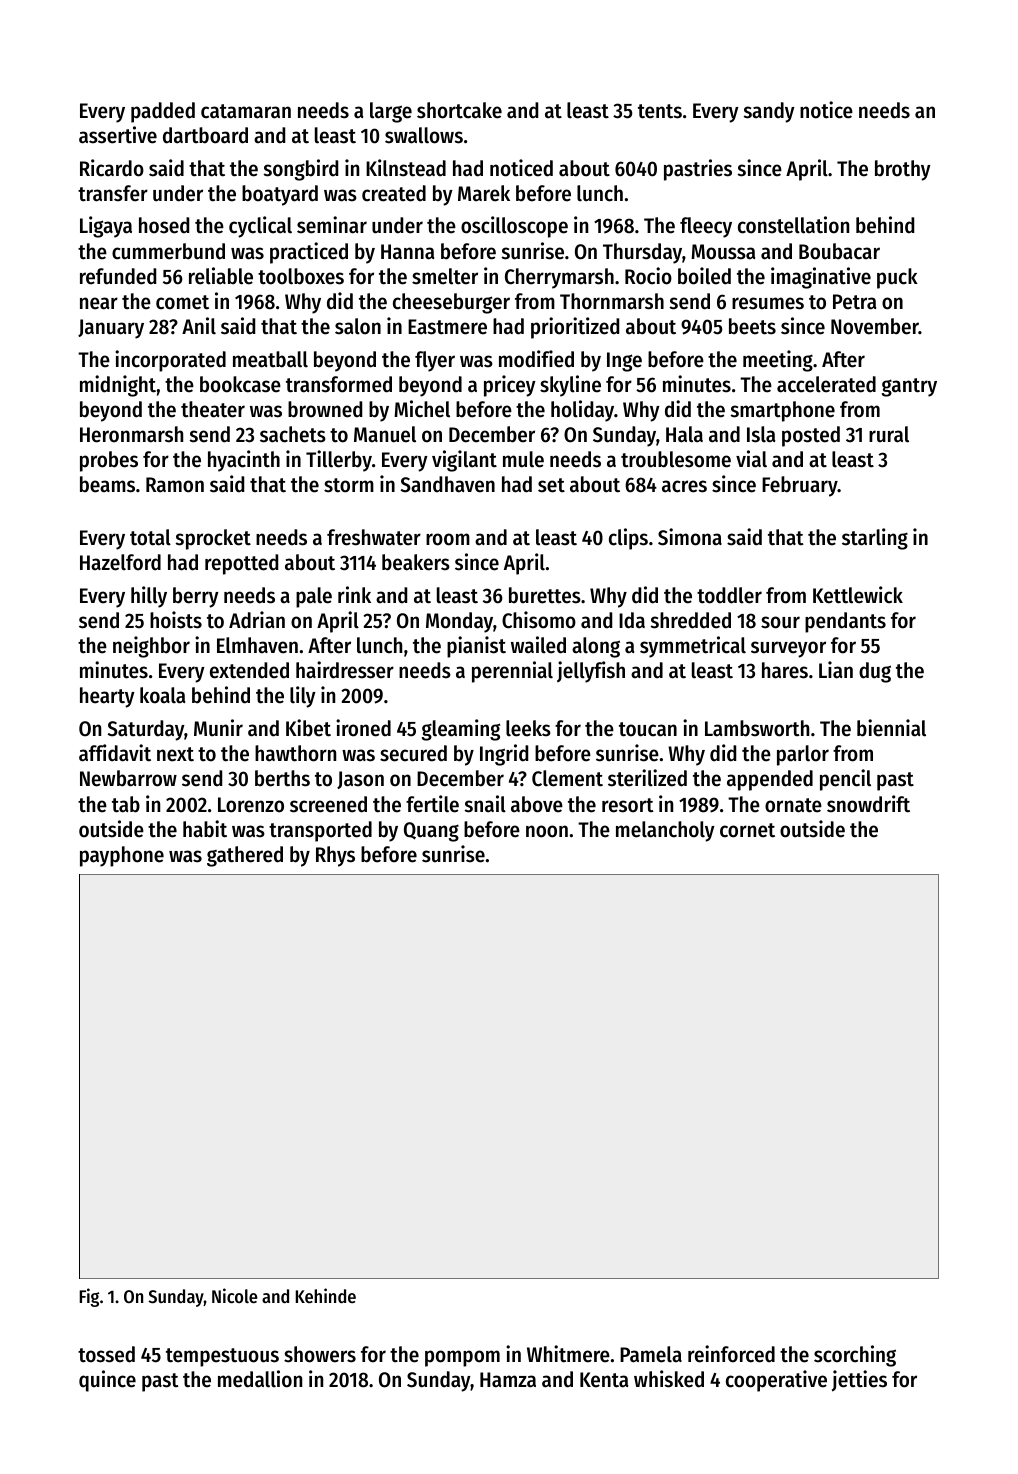 This document has height=1474, width=1018. Describe the element at coordinates (757, 728) in the document. I see `Lambsworth` at that location.
